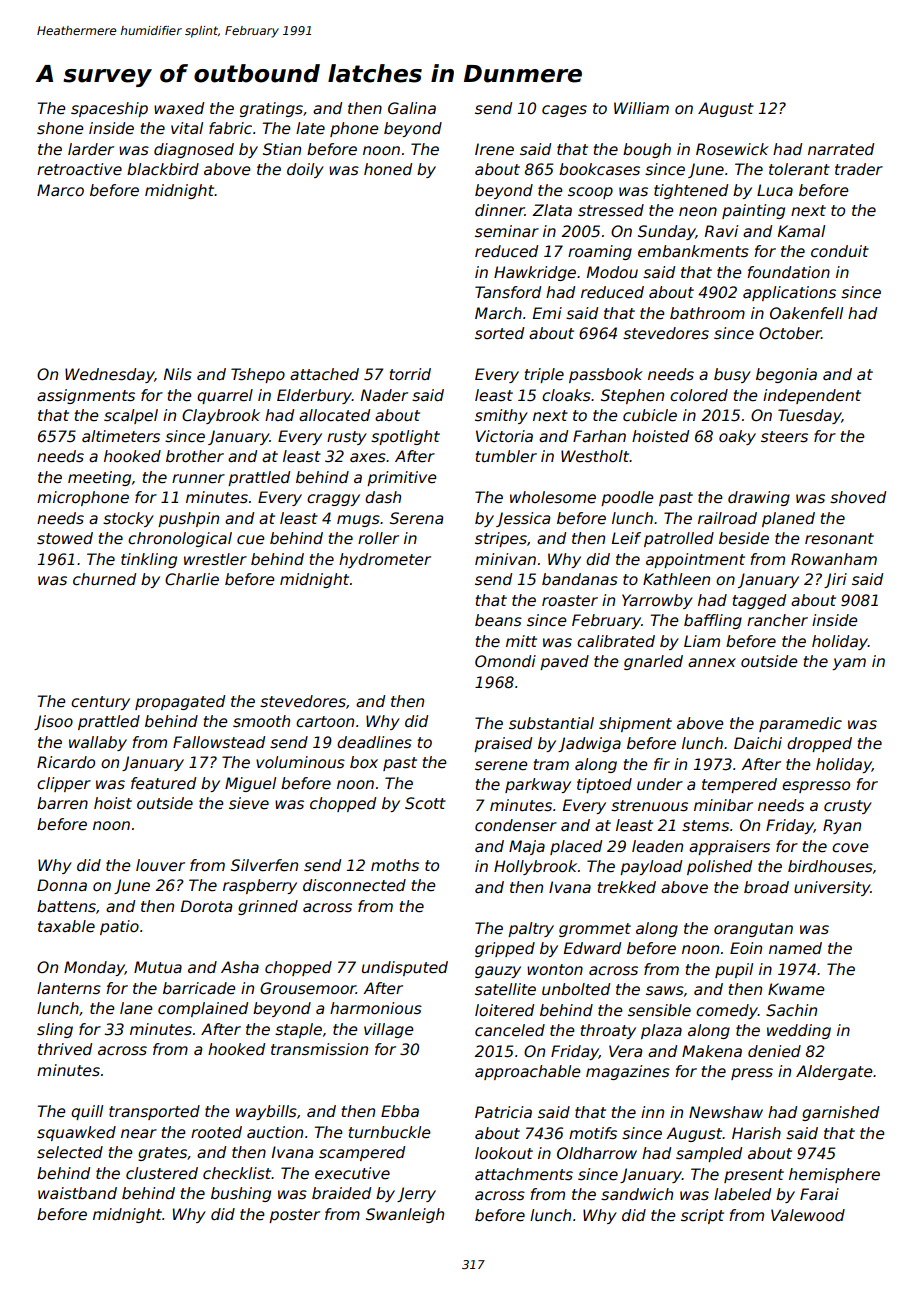 This screenshot has width=924, height=1308. What do you see at coordinates (494, 149) in the screenshot?
I see `Irene` at bounding box center [494, 149].
